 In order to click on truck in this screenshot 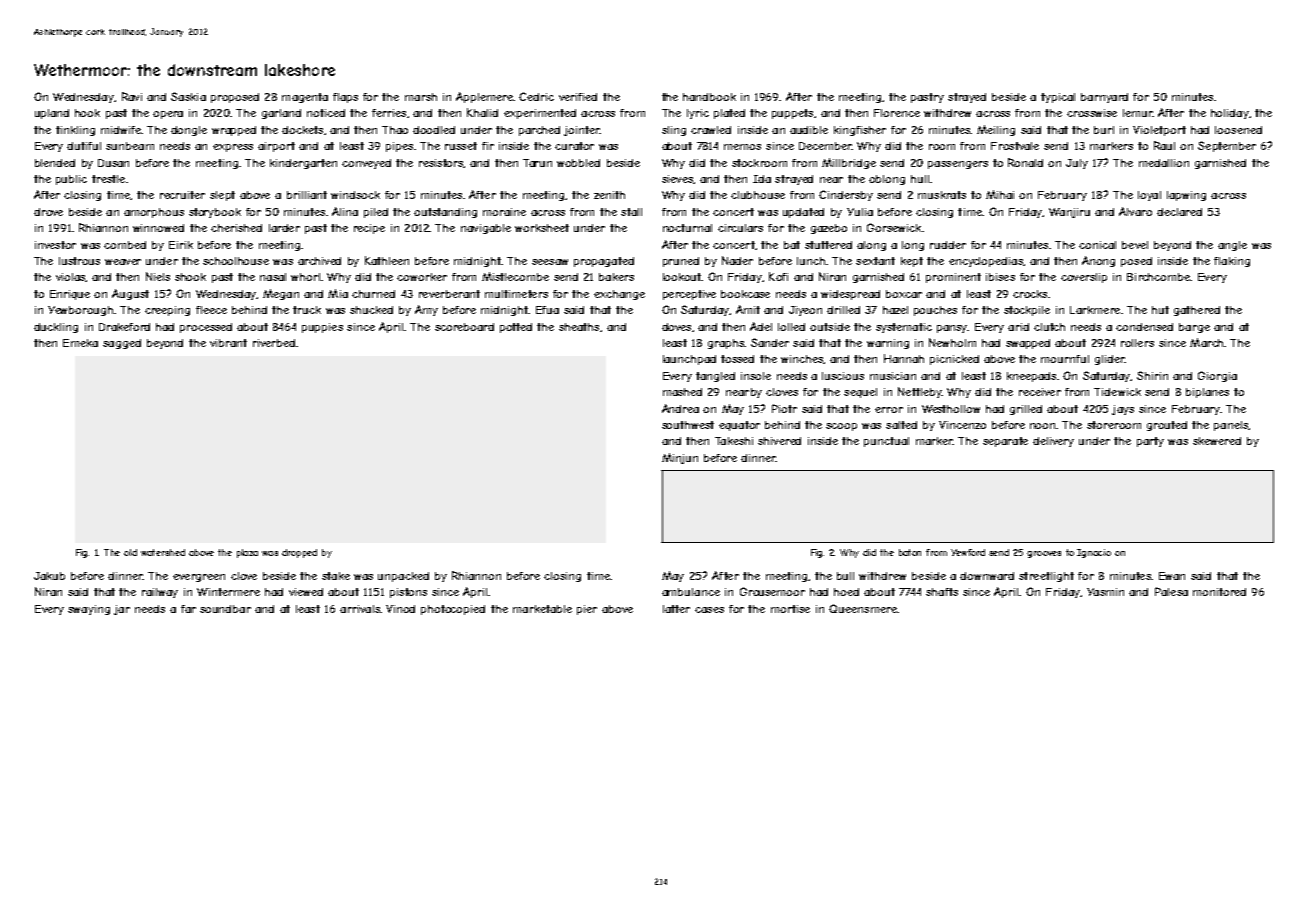, I will do `click(307, 310)`.
